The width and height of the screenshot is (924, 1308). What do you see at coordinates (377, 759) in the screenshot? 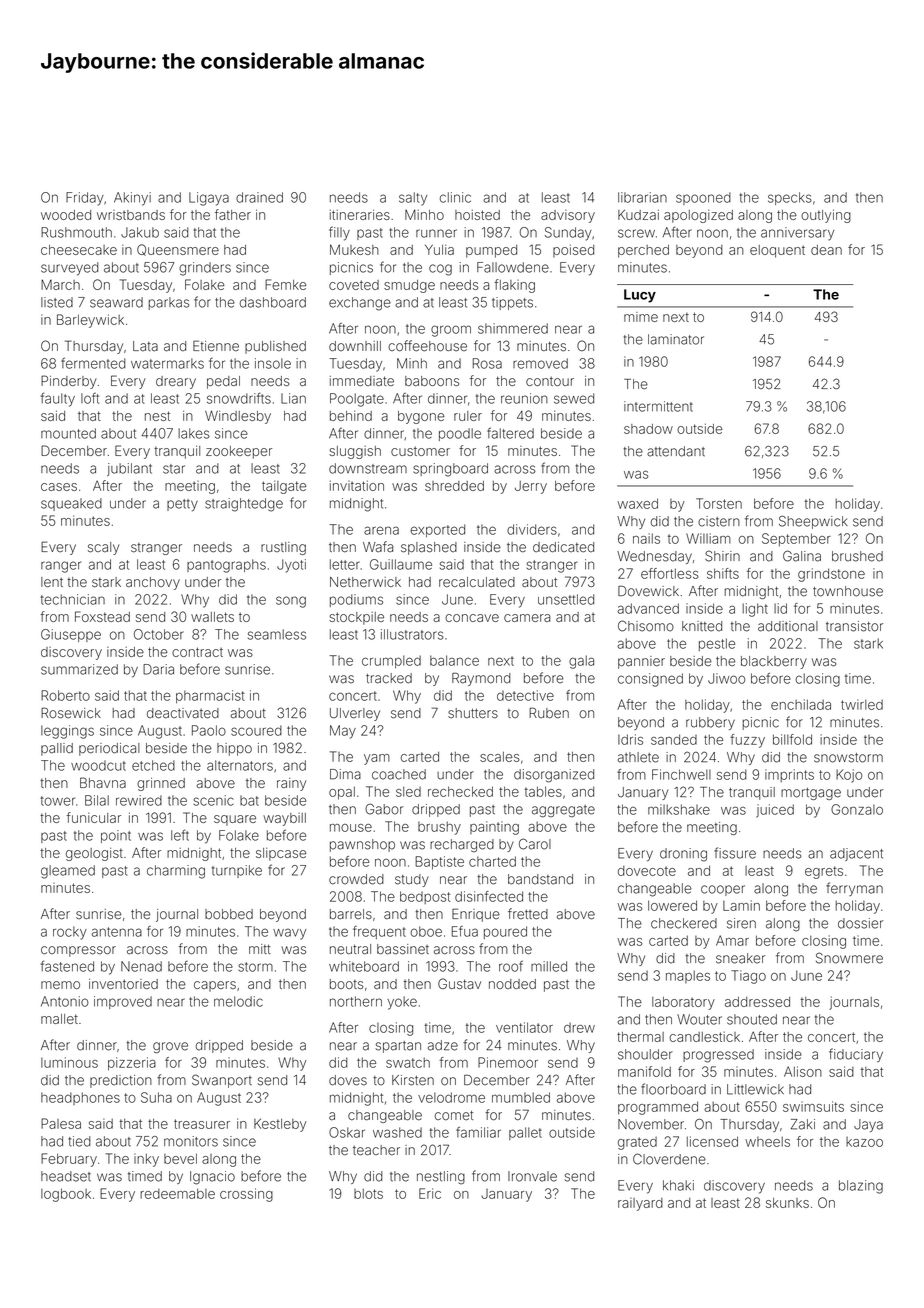
I see `yam` at bounding box center [377, 759].
